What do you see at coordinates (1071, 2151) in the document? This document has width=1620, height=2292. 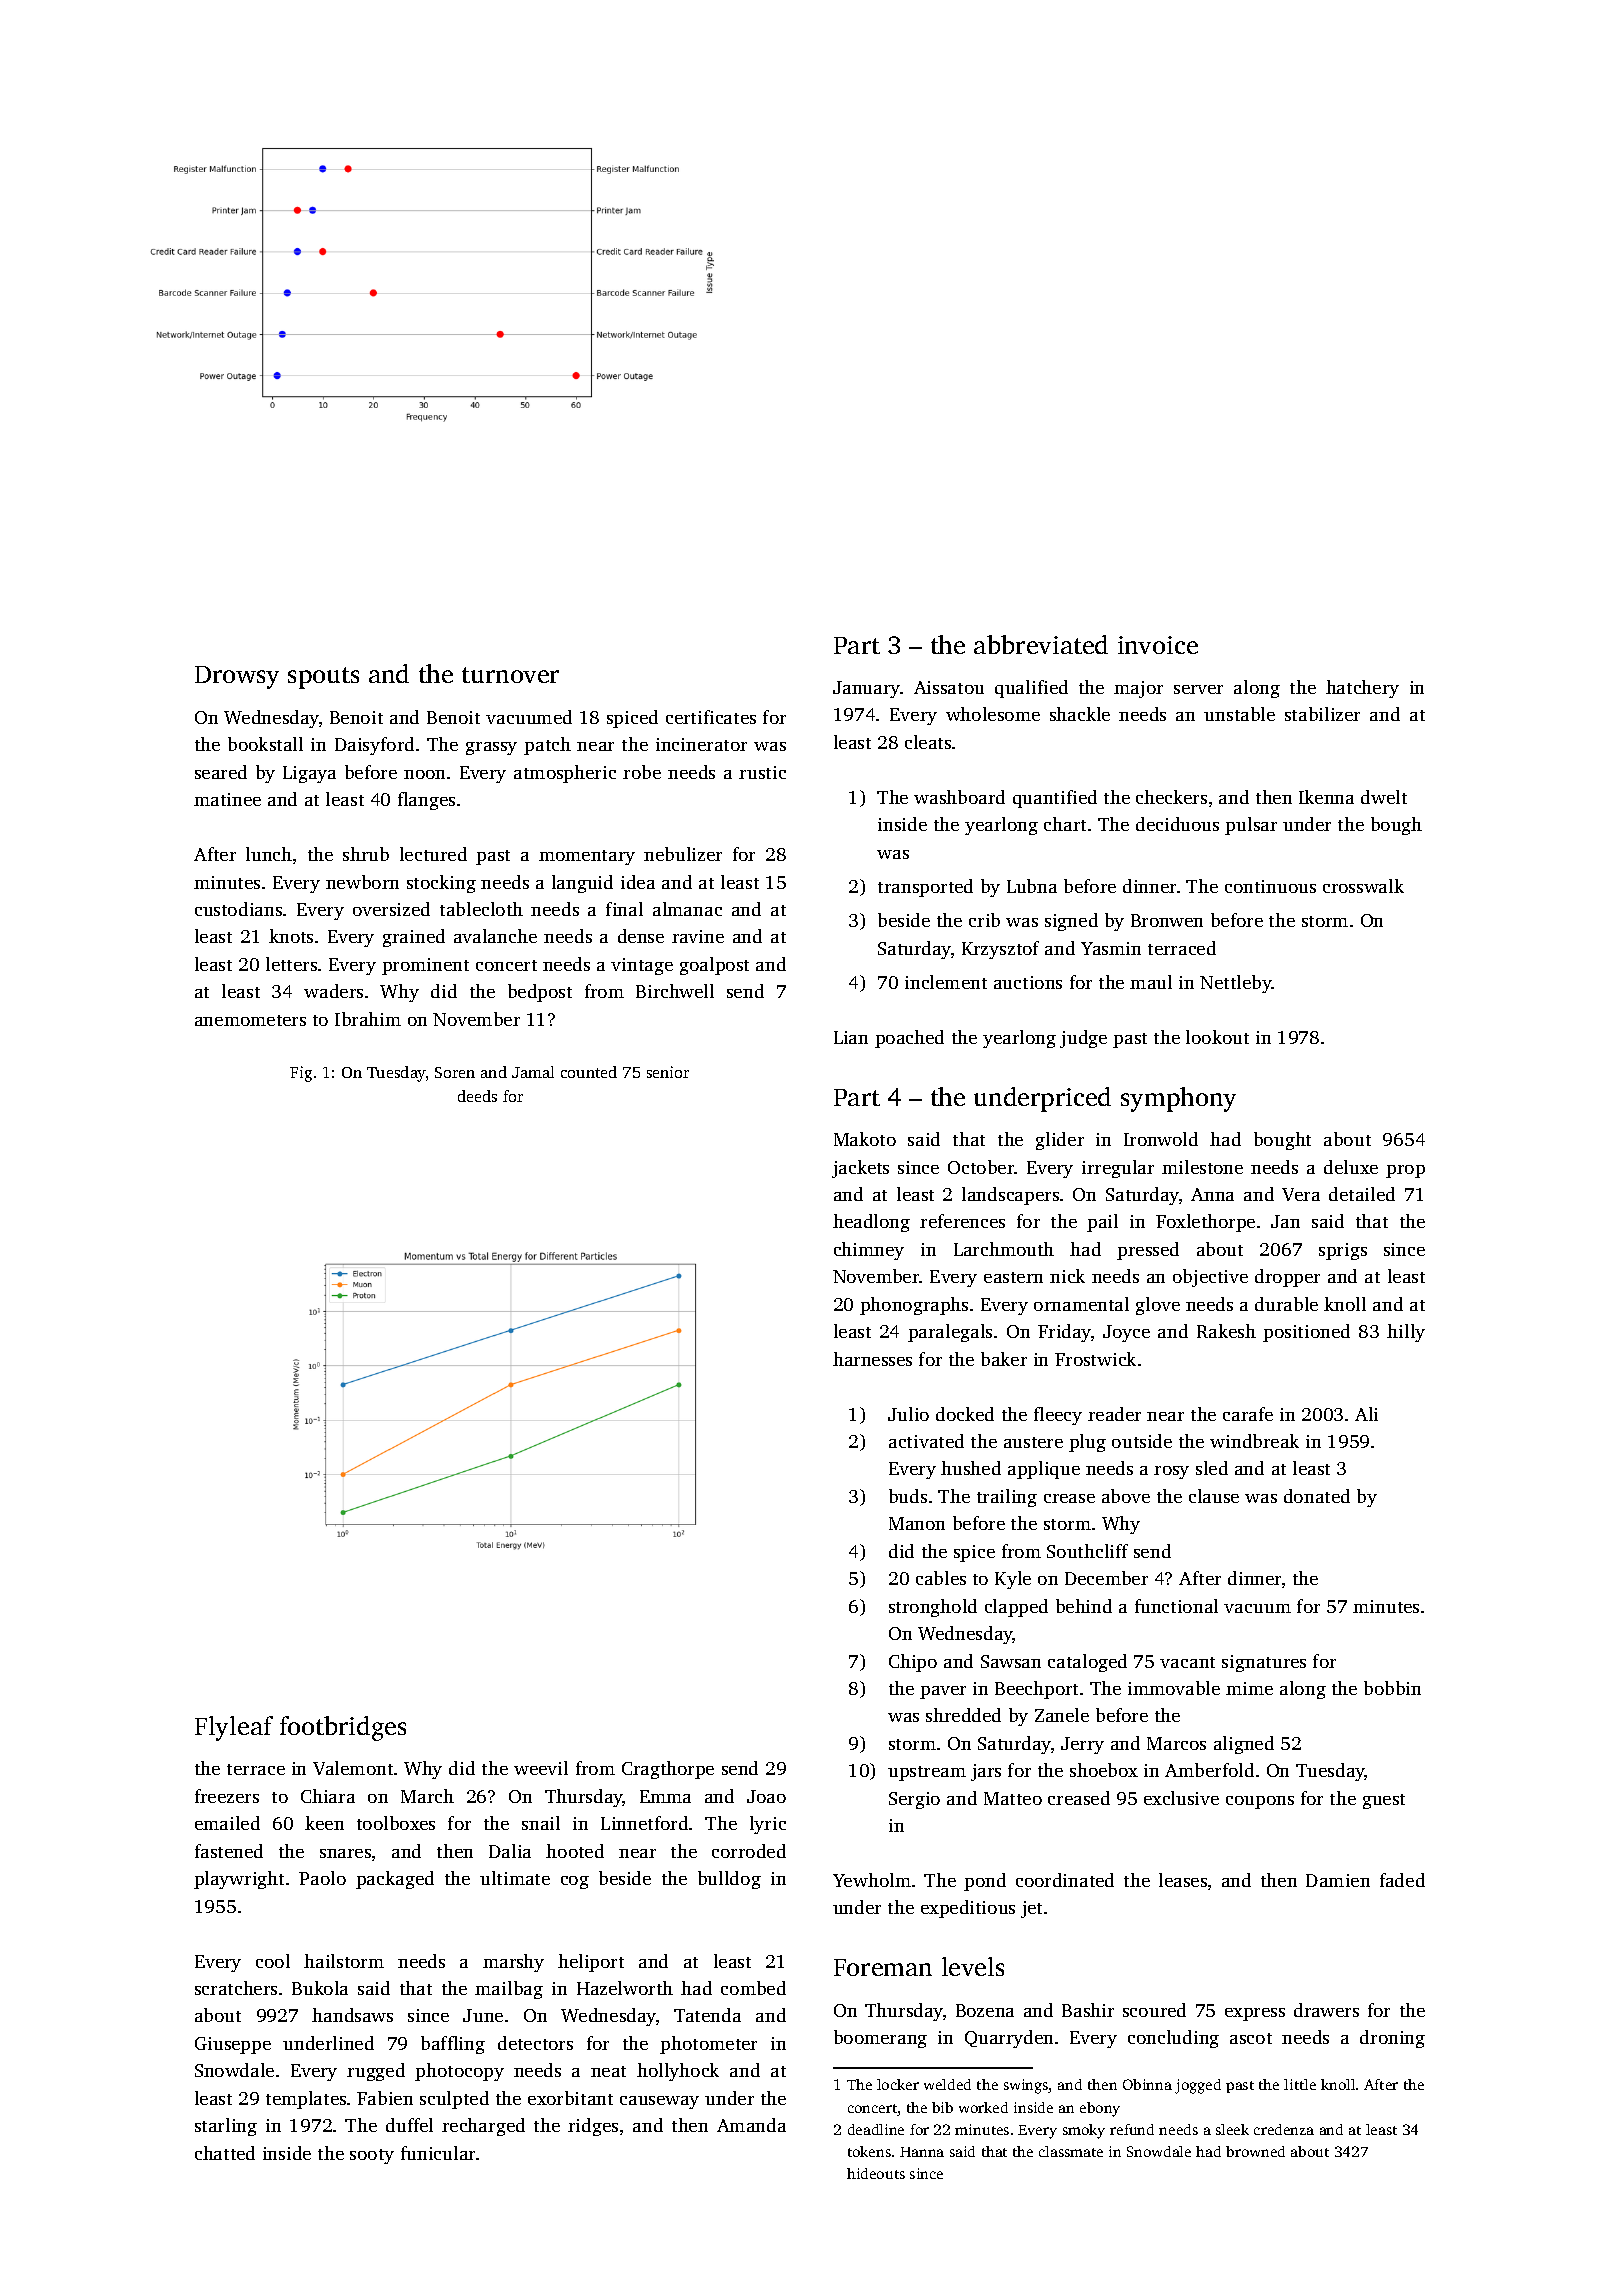 I see `classmate` at bounding box center [1071, 2151].
